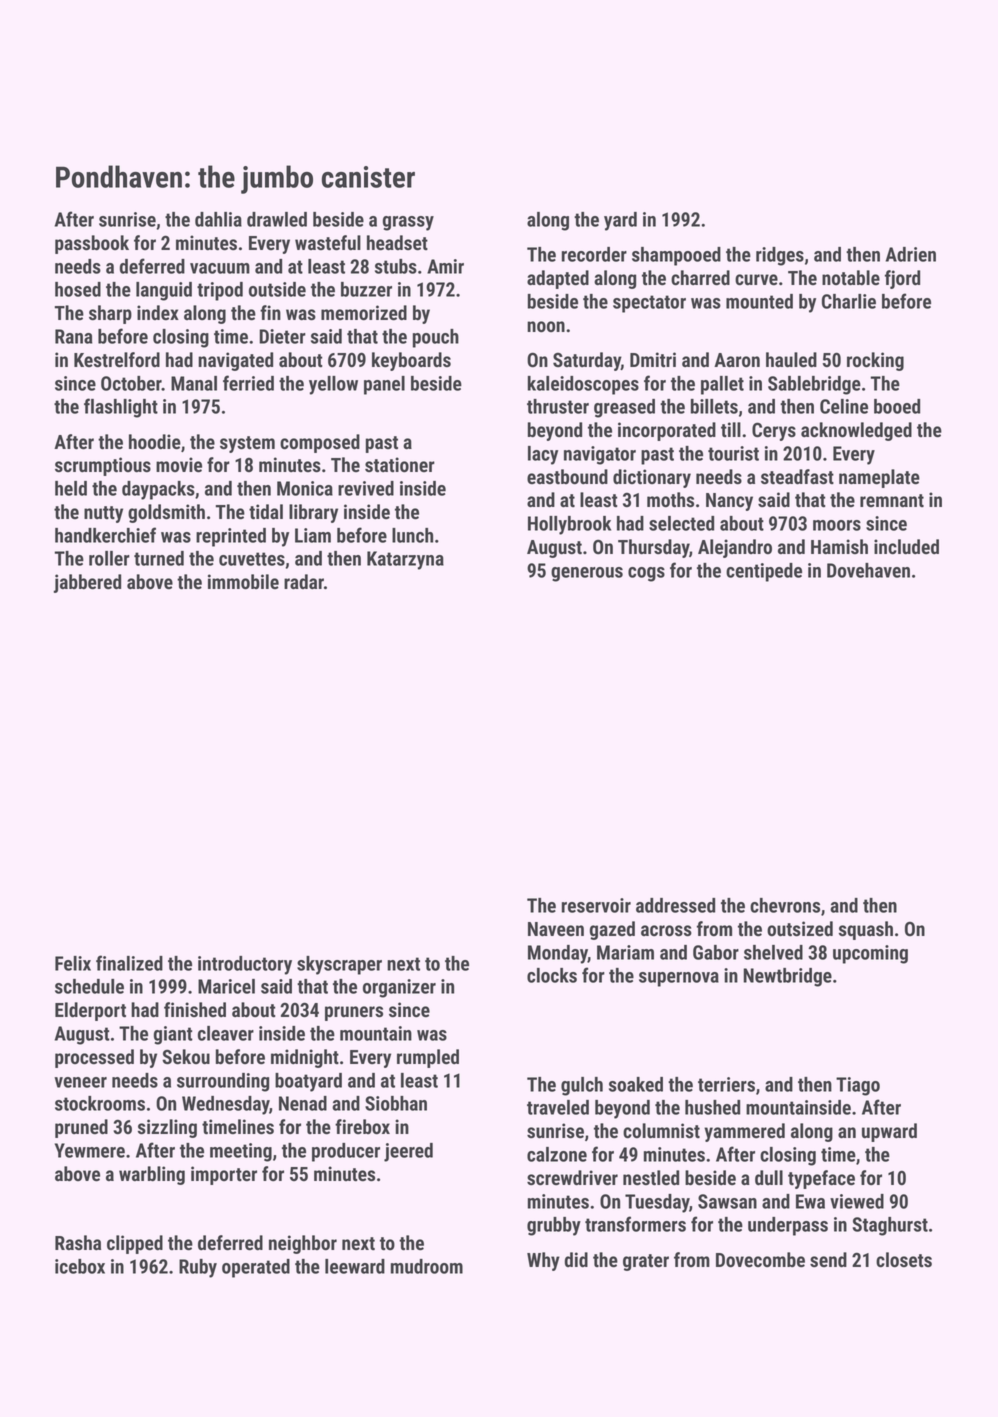  Describe the element at coordinates (224, 1175) in the screenshot. I see `importer` at that location.
